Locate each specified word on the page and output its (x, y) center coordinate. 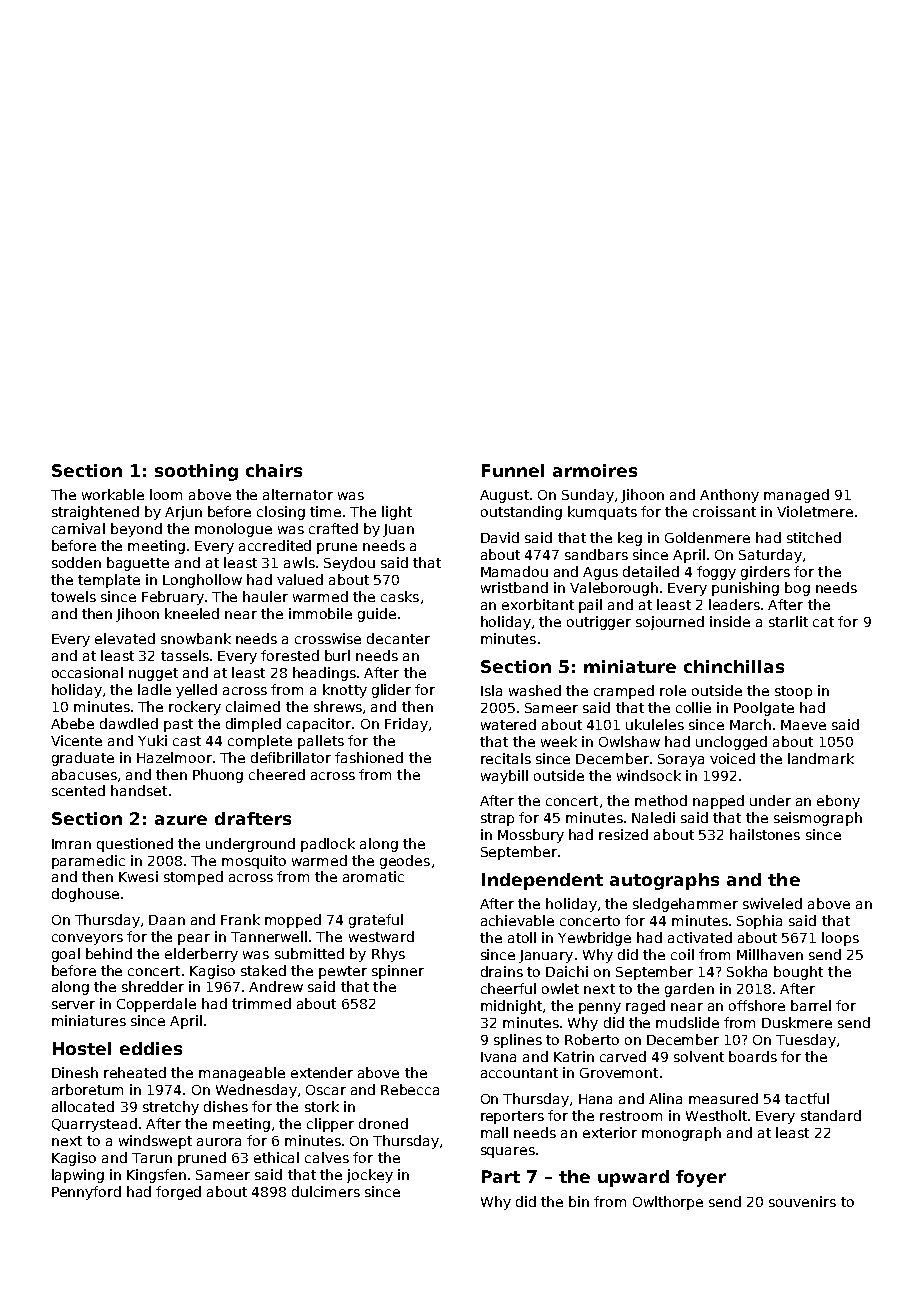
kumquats (602, 513)
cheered (277, 774)
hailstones (765, 834)
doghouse (85, 895)
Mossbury (531, 836)
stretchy (171, 1108)
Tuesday (806, 1041)
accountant (519, 1073)
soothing (196, 472)
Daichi (567, 971)
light (397, 513)
